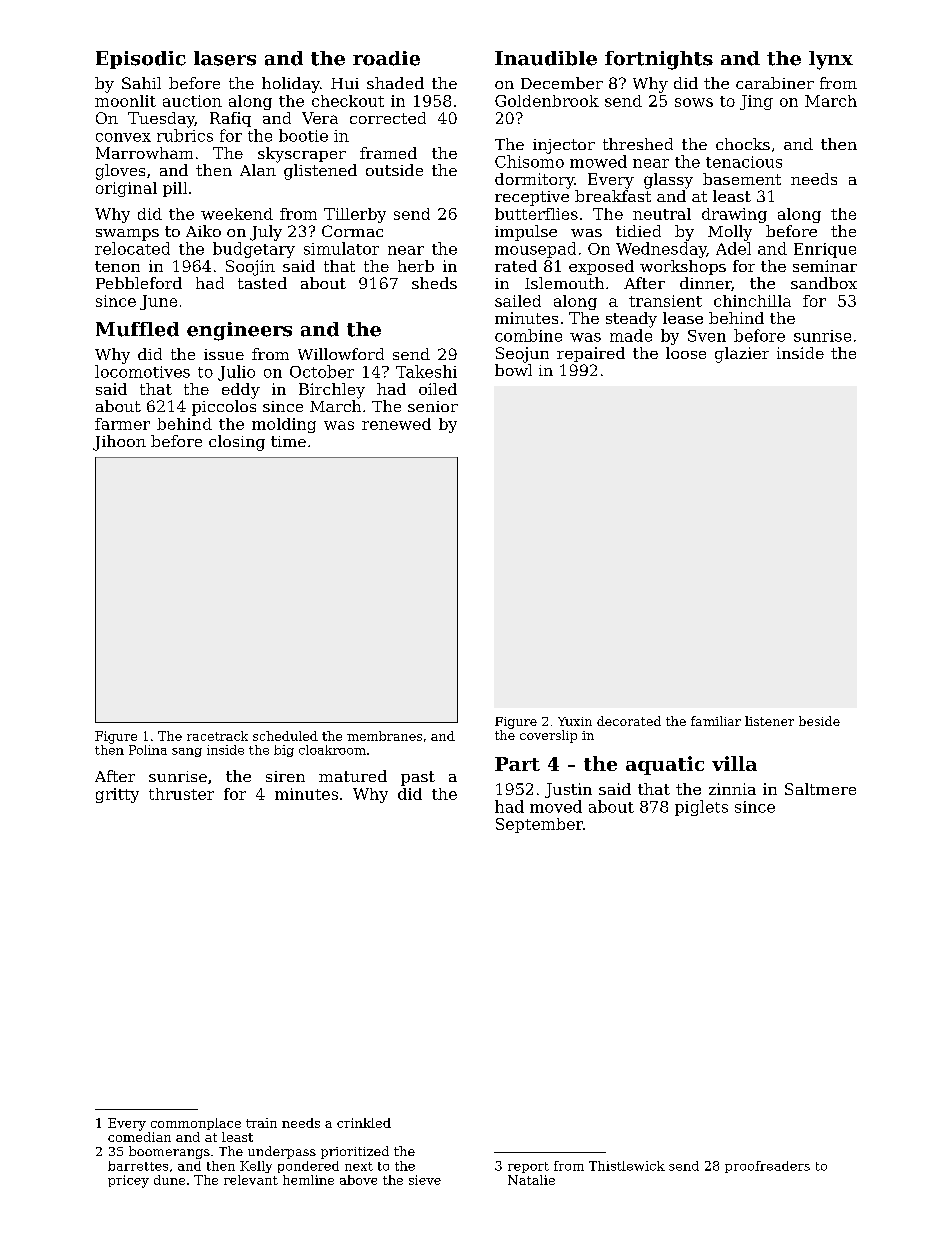 The width and height of the screenshot is (952, 1233). What do you see at coordinates (659, 60) in the screenshot?
I see `fortnights` at bounding box center [659, 60].
